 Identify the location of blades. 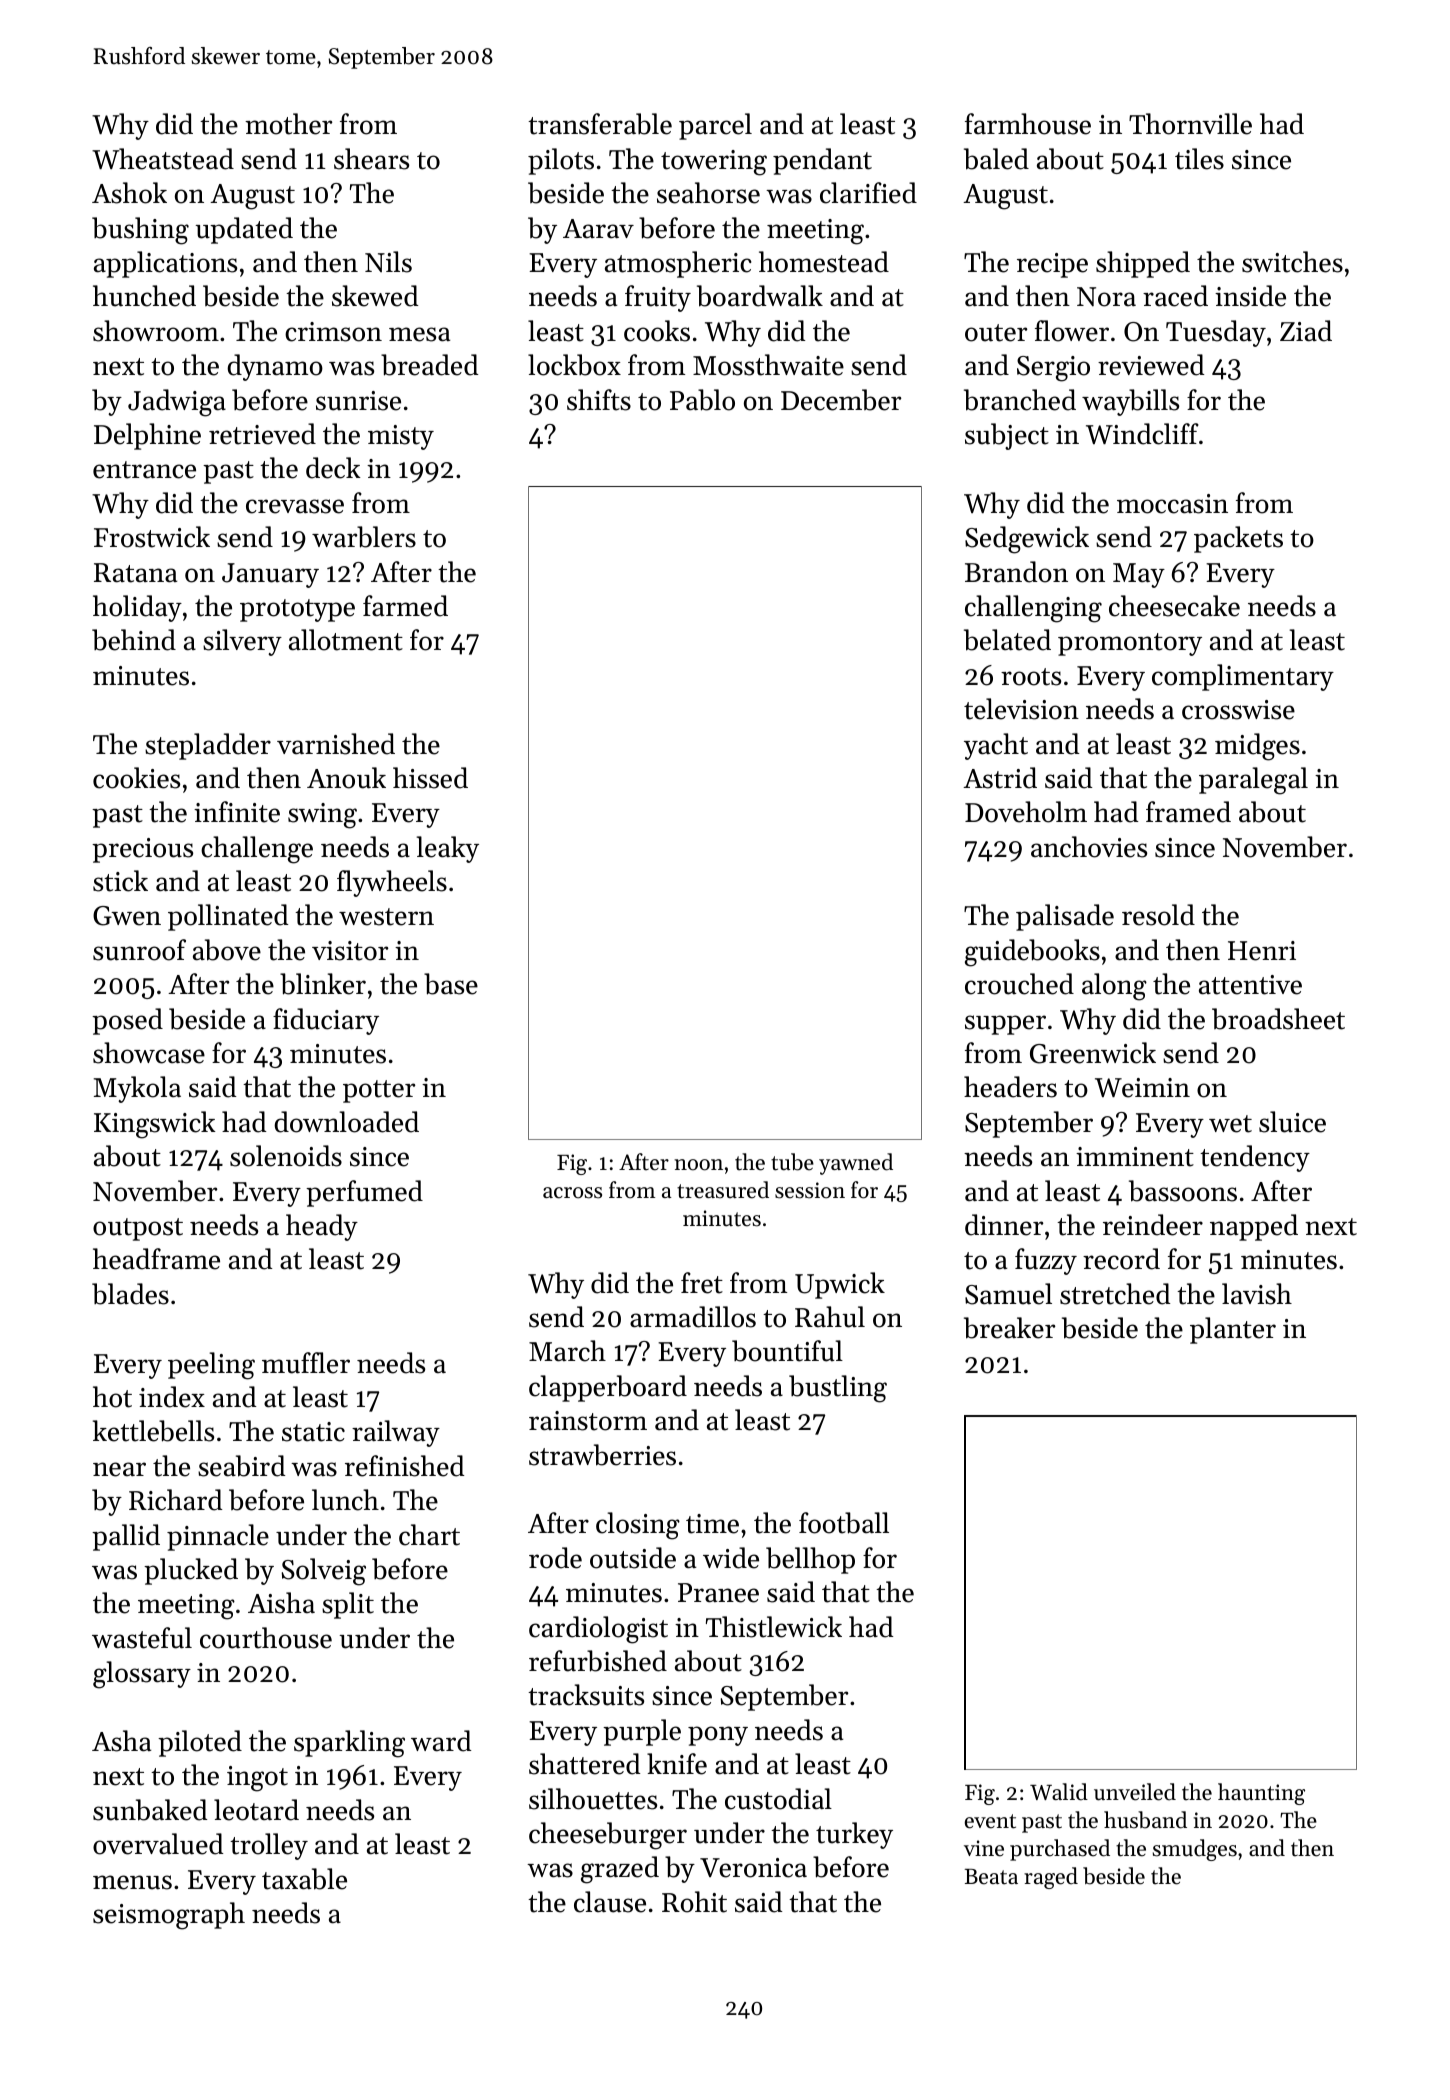
(130, 1294).
